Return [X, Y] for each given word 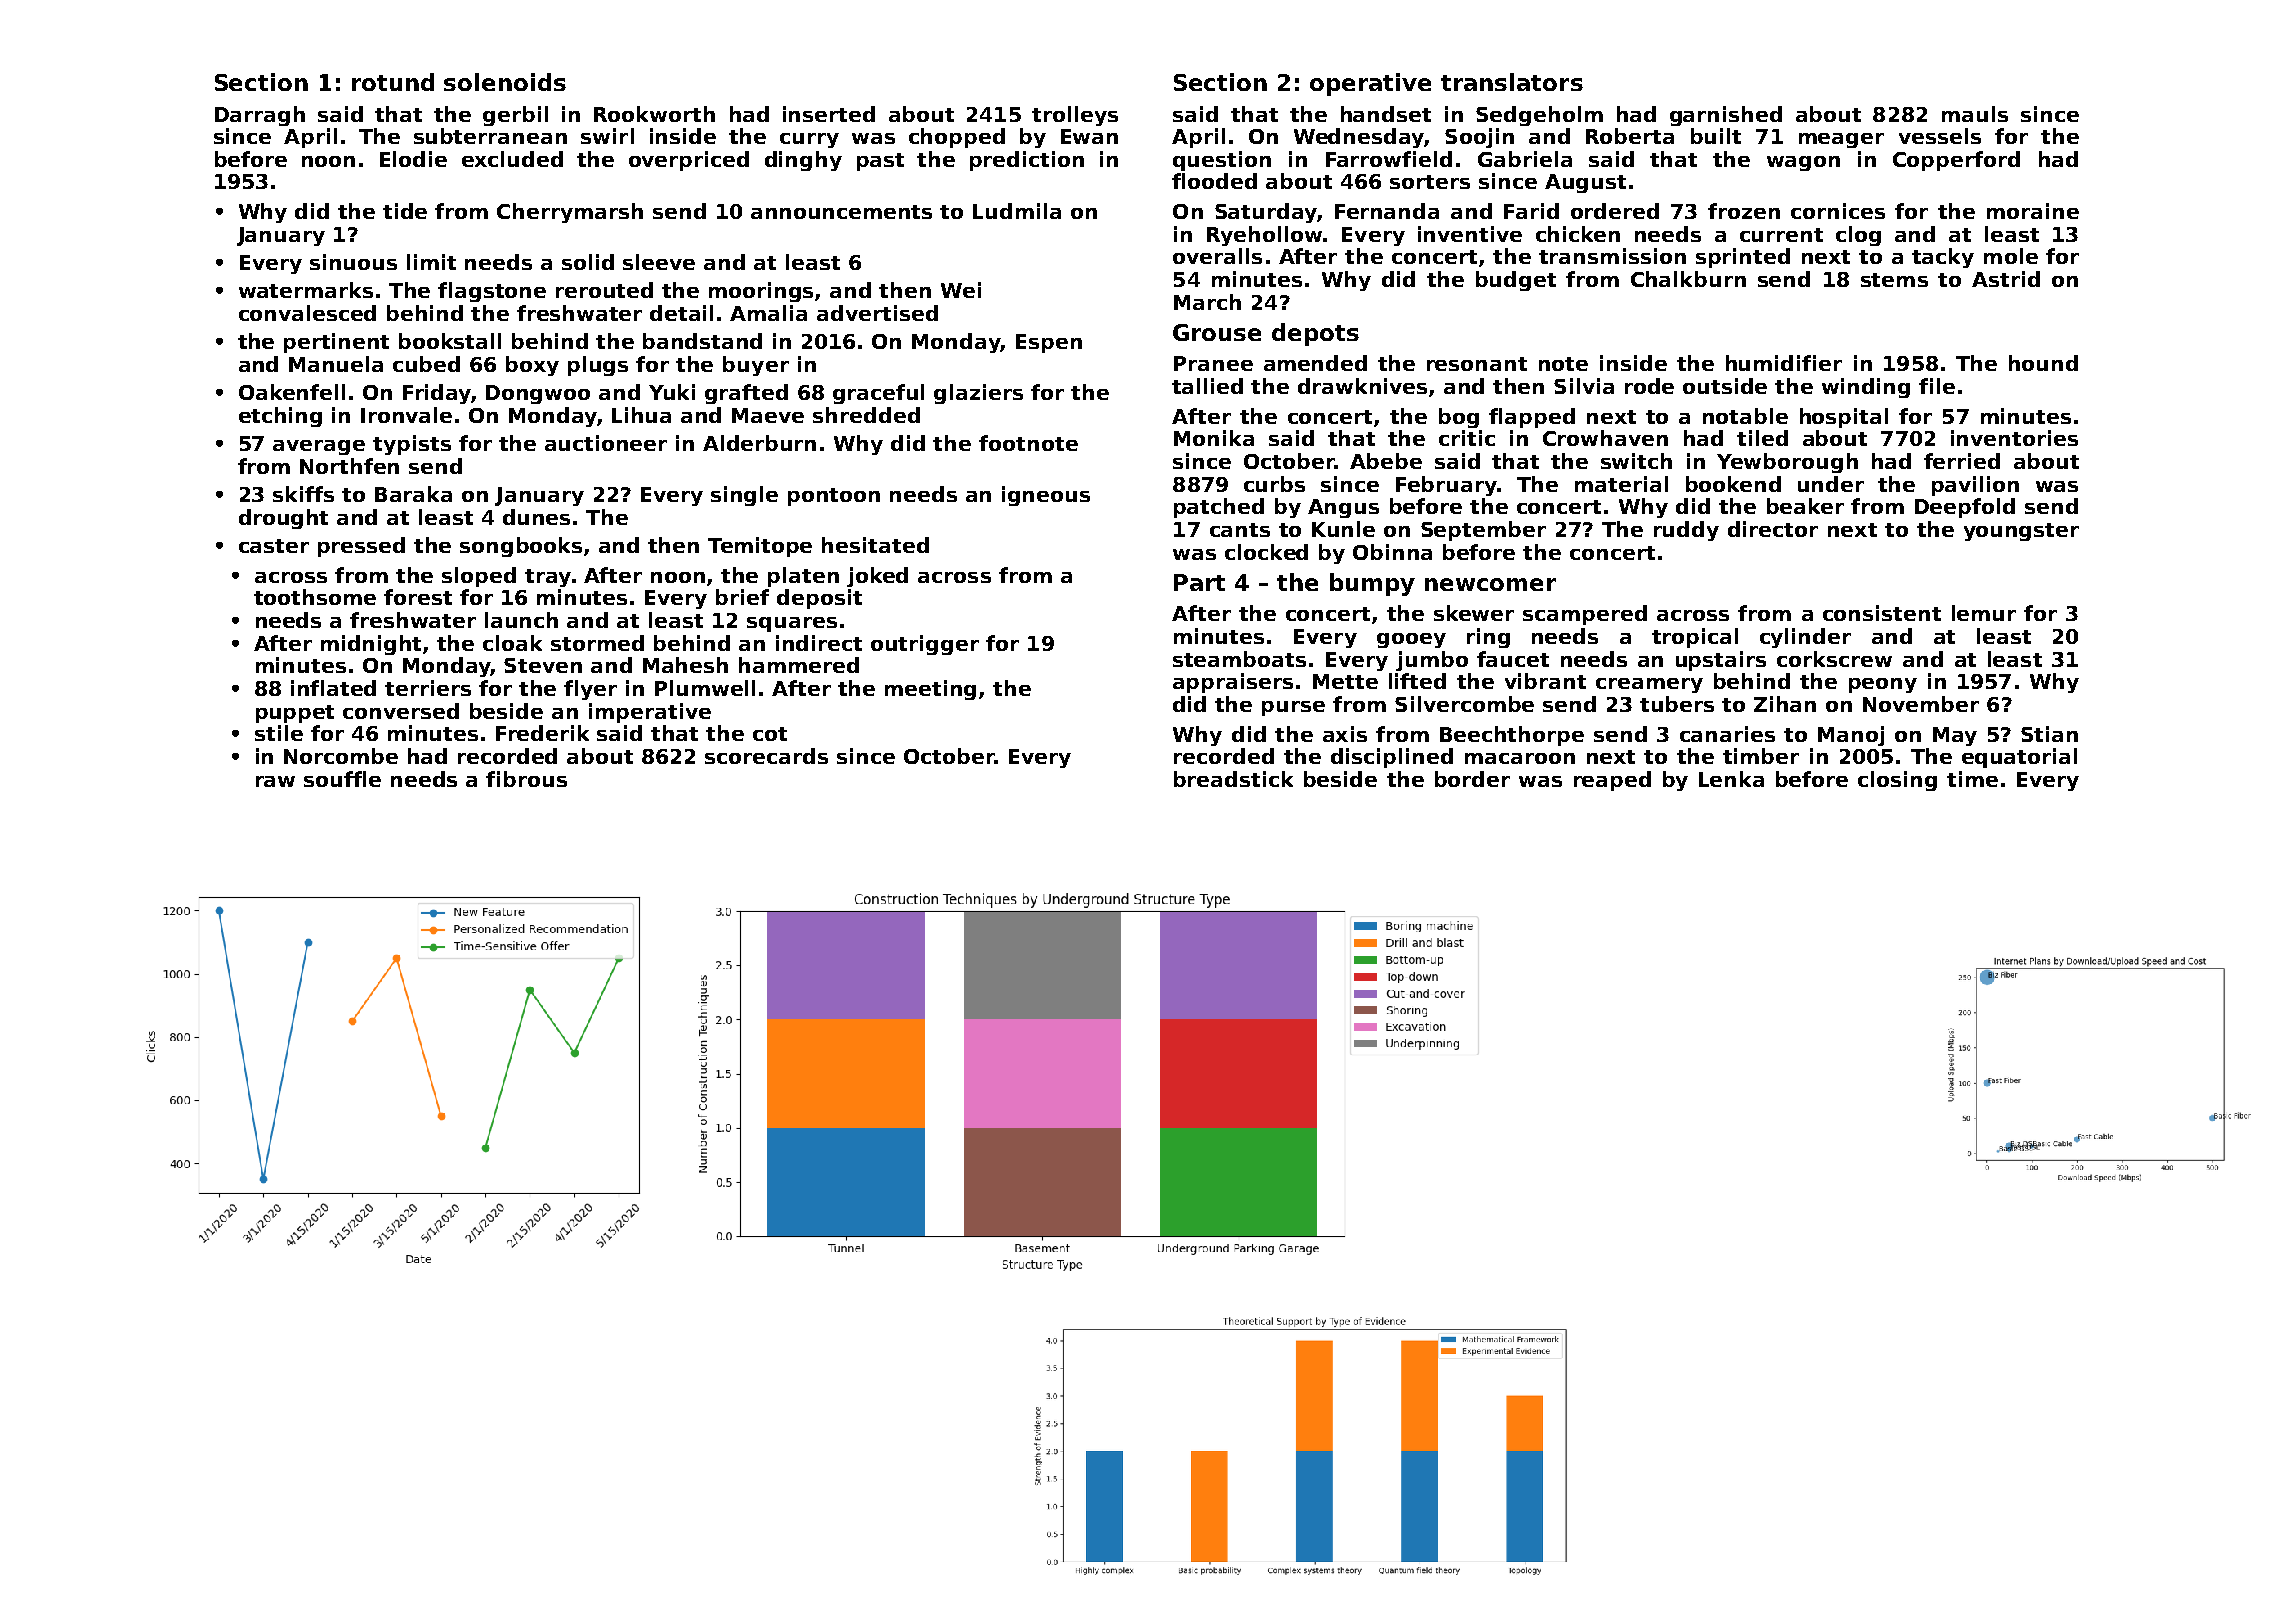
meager [1841, 140]
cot [770, 734]
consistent [1882, 613]
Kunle [1343, 529]
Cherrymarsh [570, 213]
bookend [1733, 484]
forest [418, 597]
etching [280, 417]
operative [1370, 84]
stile [279, 733]
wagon [1803, 163]
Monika [1214, 438]
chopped [957, 138]
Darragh [260, 116]
